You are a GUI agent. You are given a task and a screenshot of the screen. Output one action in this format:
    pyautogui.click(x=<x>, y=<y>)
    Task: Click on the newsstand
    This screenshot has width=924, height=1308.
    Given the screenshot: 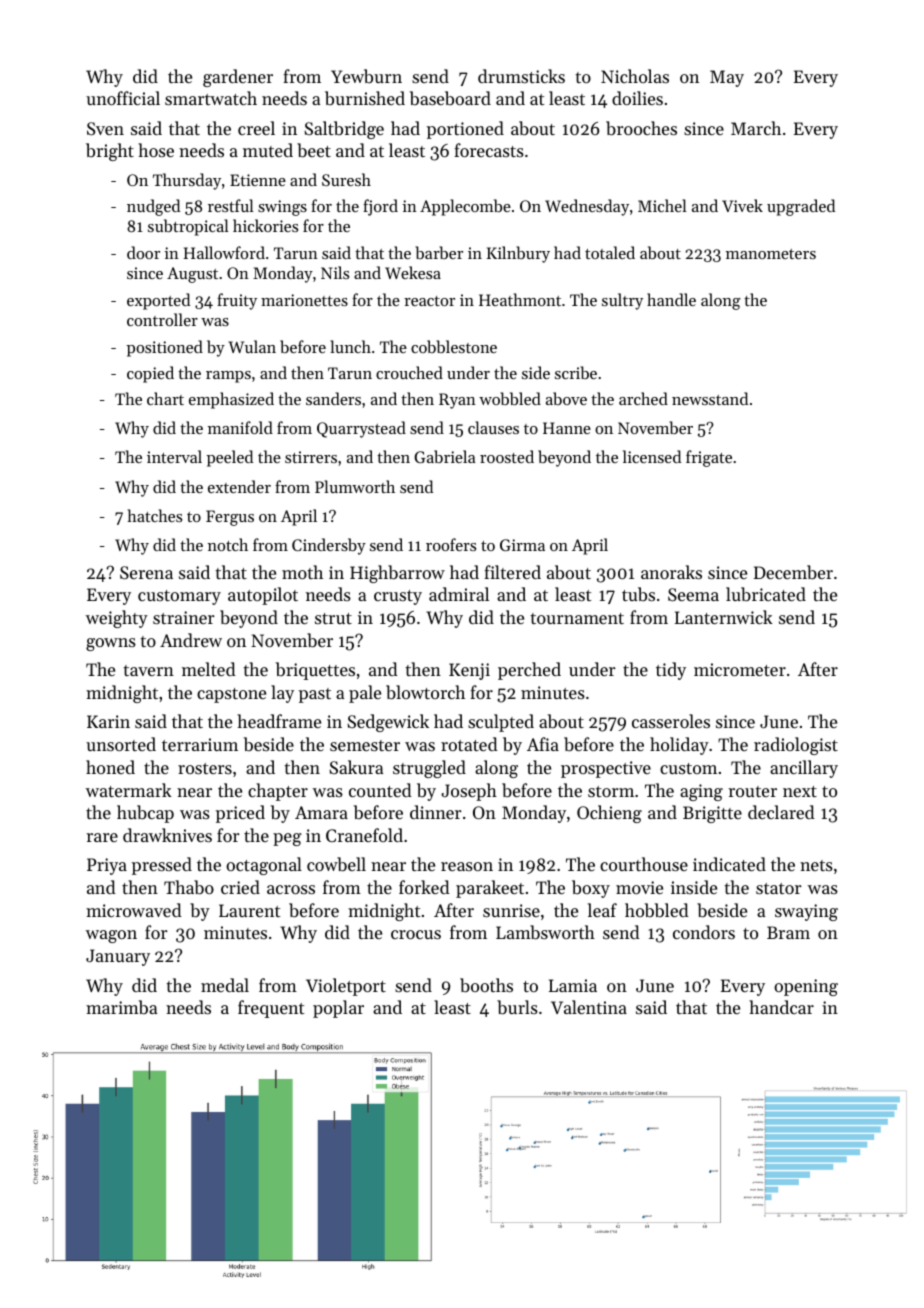 What is the action you would take?
    pyautogui.click(x=710, y=398)
